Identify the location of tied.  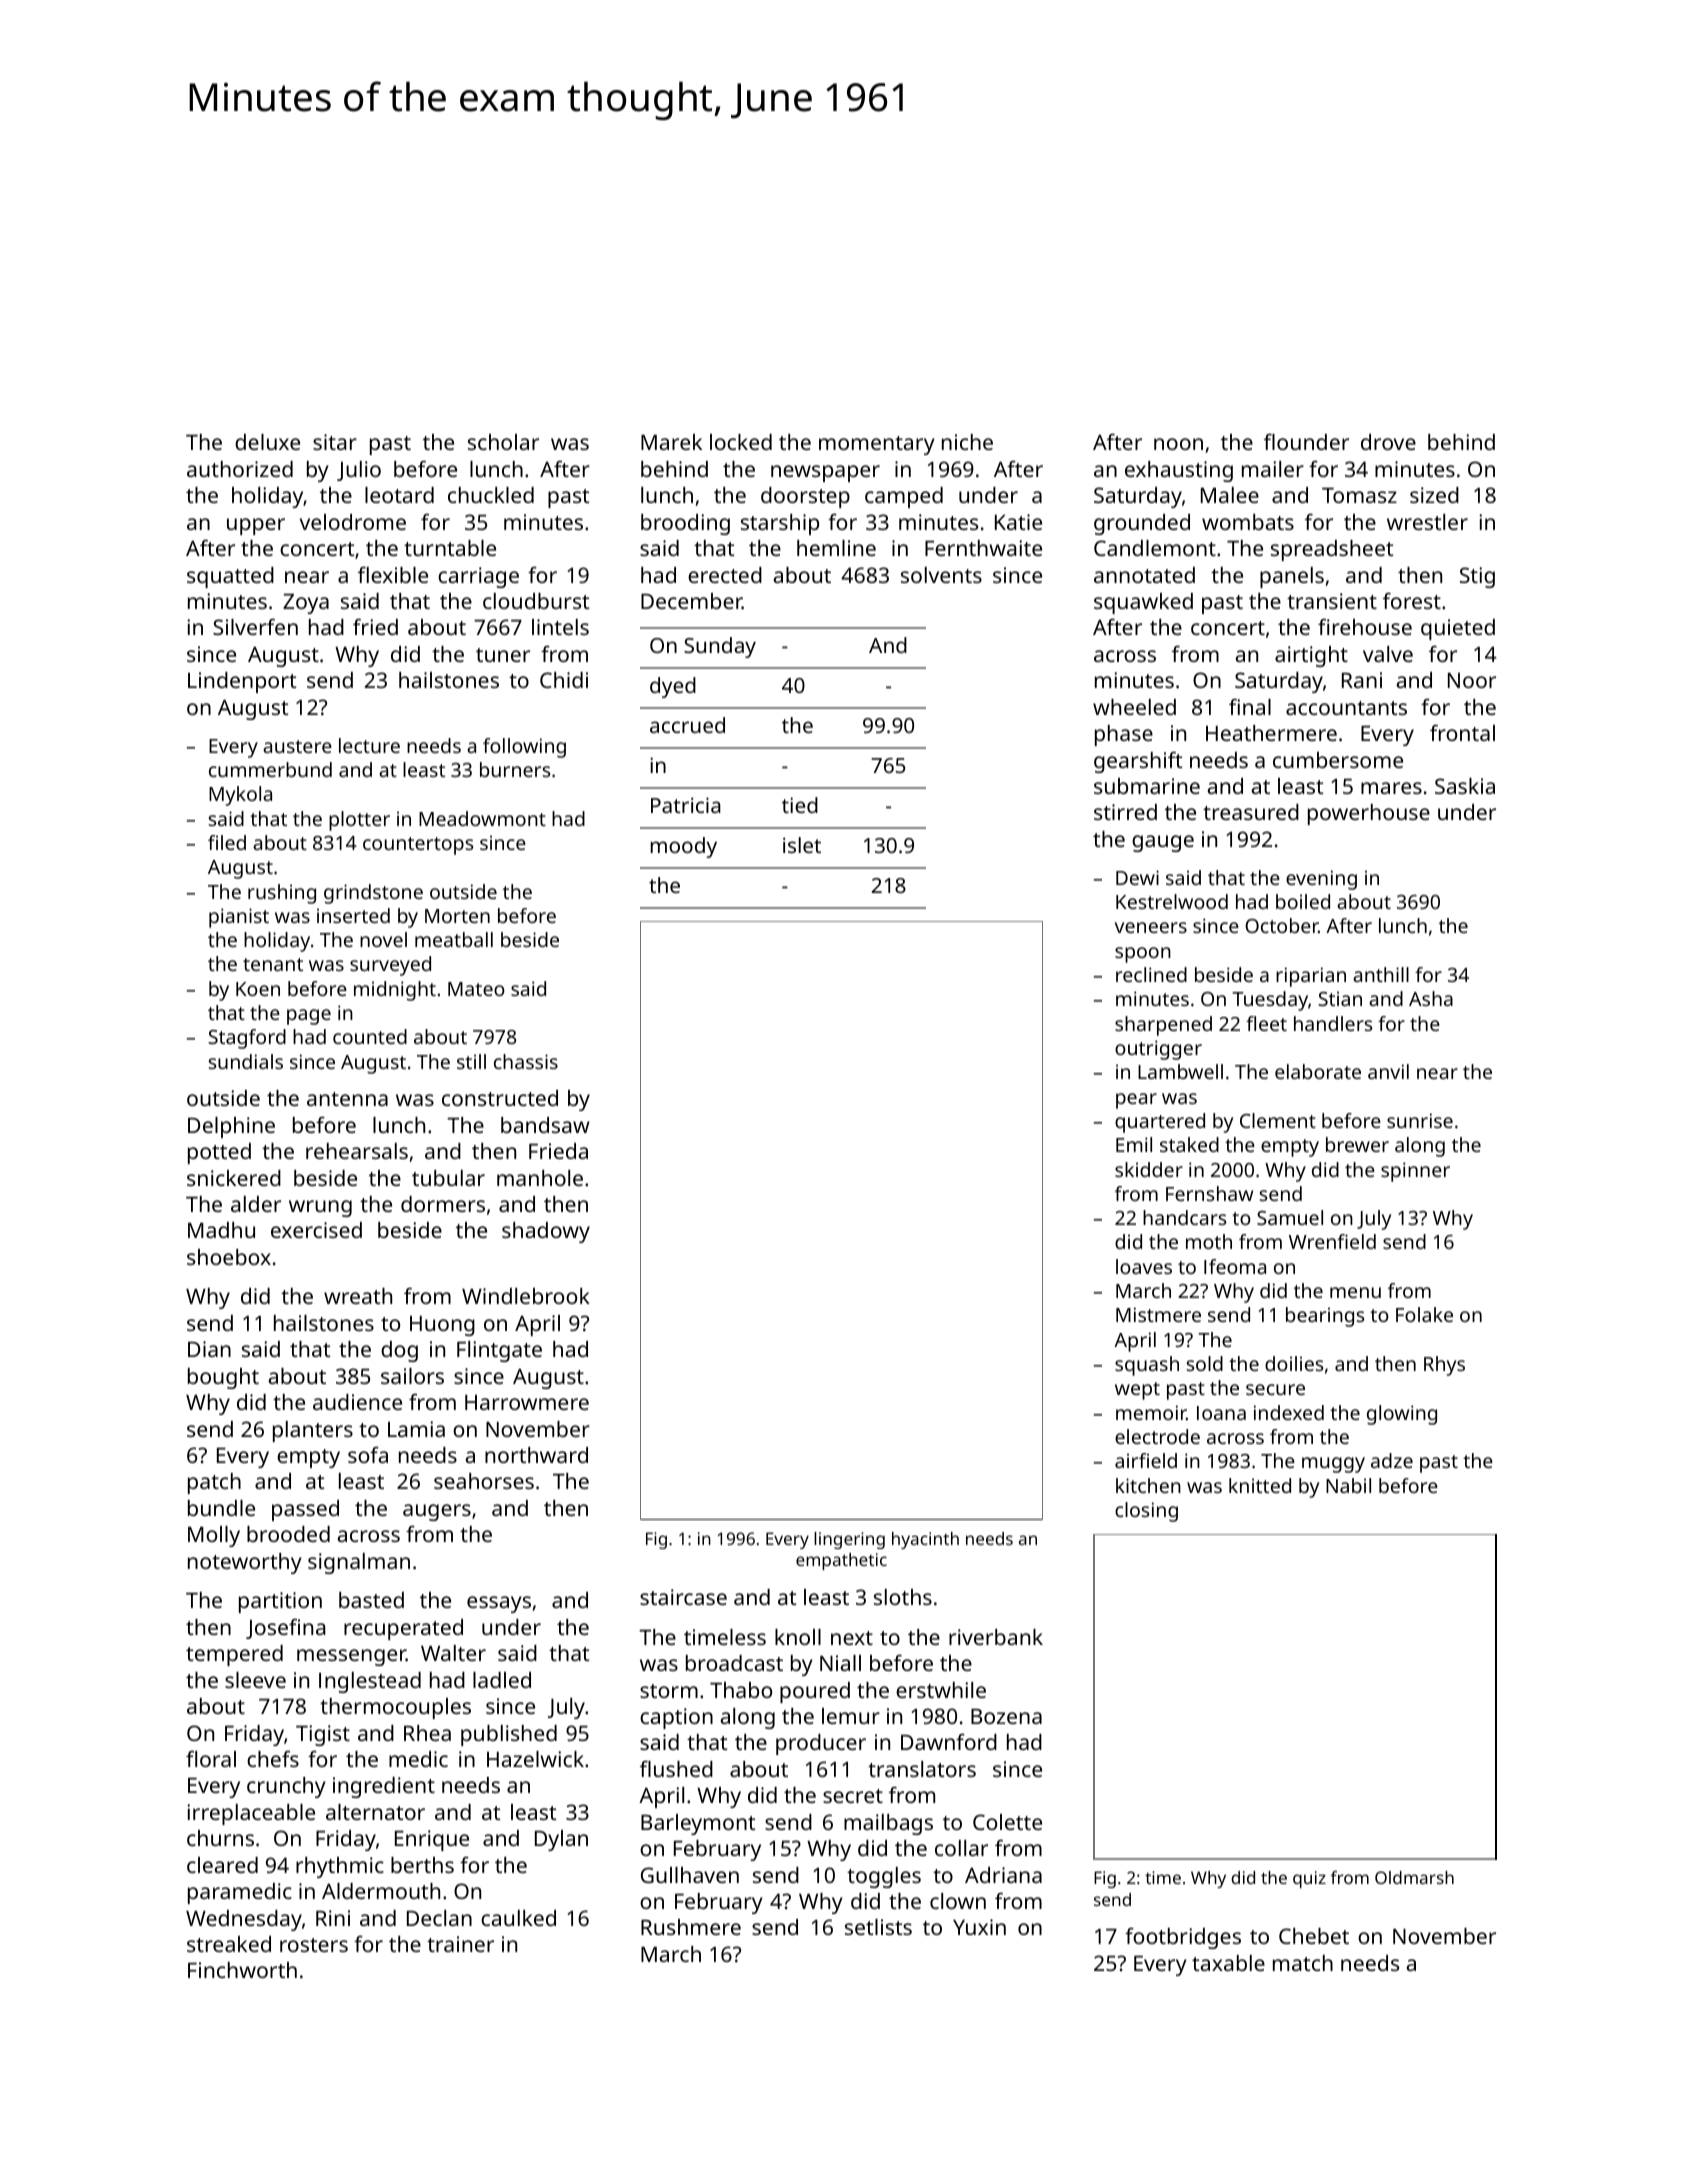
(800, 805).
